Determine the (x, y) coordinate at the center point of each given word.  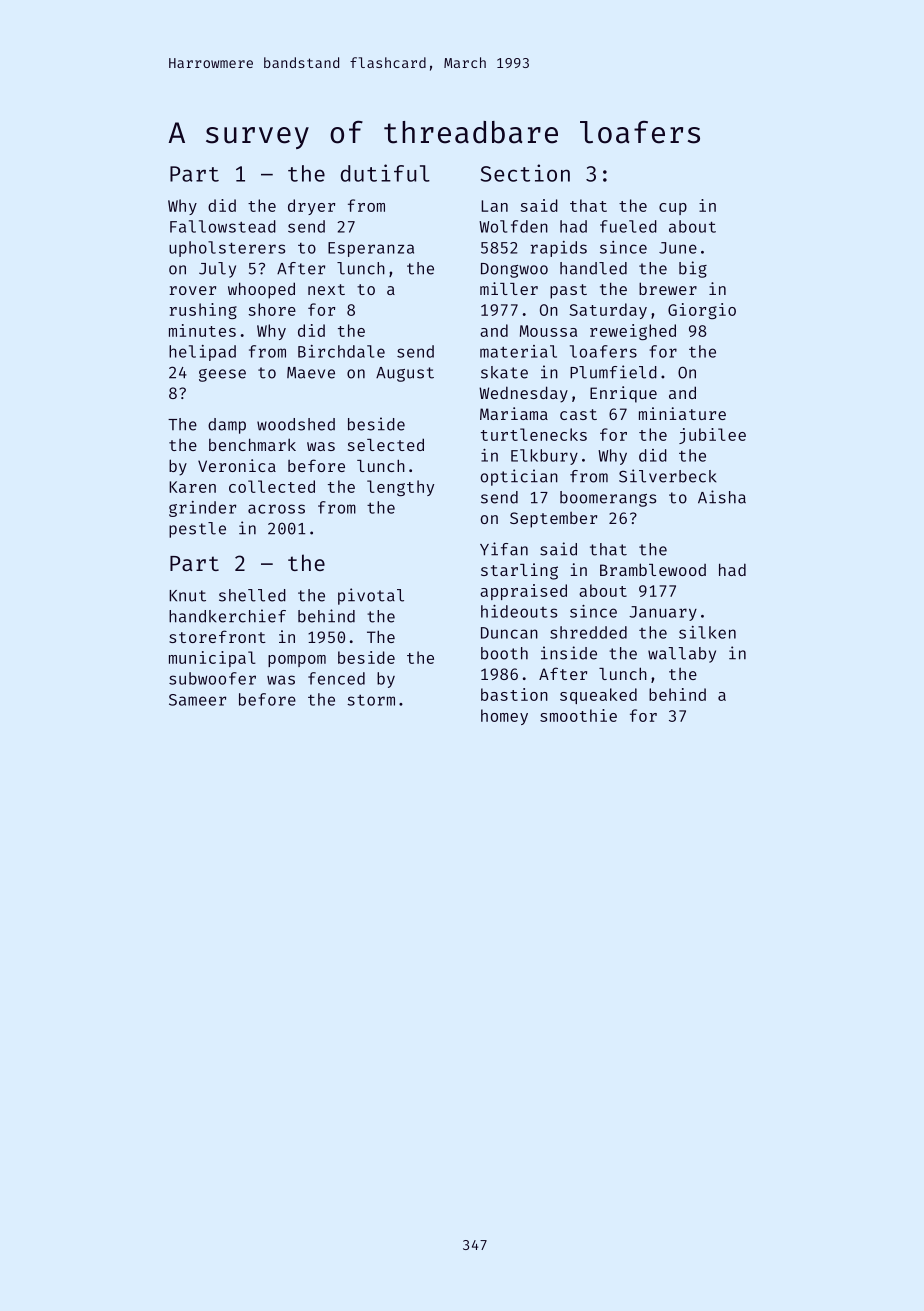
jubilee (712, 436)
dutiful (385, 173)
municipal (212, 659)
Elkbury (544, 457)
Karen (192, 487)
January (663, 613)
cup (673, 209)
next (326, 289)
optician (519, 477)
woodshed (296, 424)
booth (504, 653)
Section (525, 173)
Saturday (608, 311)
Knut (187, 596)
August (405, 374)
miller (509, 288)
